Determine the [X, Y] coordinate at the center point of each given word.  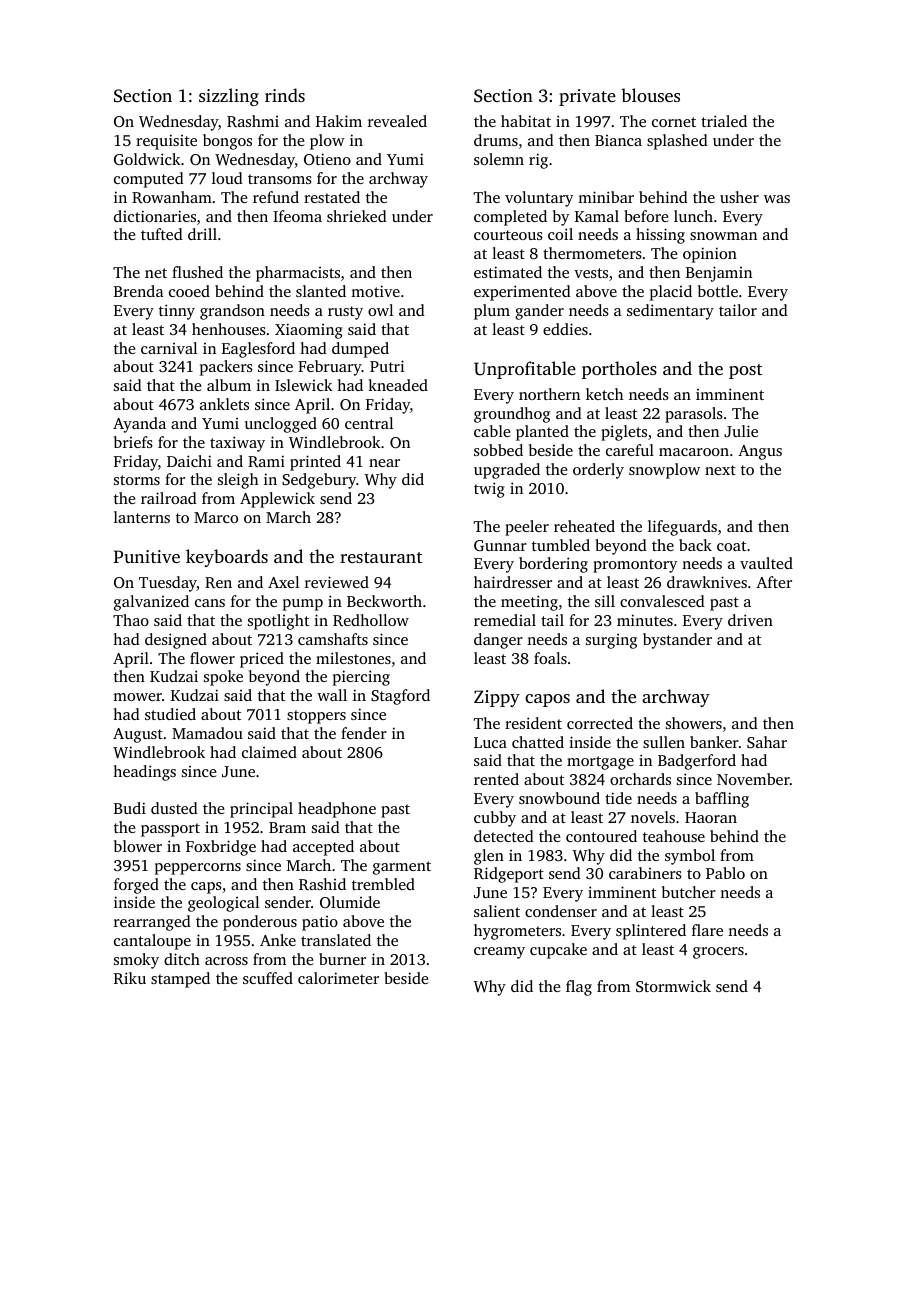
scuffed [268, 978]
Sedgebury [319, 481]
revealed [397, 121]
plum [492, 312]
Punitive [147, 556]
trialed [724, 121]
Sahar [767, 742]
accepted [323, 848]
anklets [224, 404]
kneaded [398, 385]
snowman [723, 236]
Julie [741, 431]
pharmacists [298, 274]
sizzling [229, 97]
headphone [337, 810]
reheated [584, 526]
